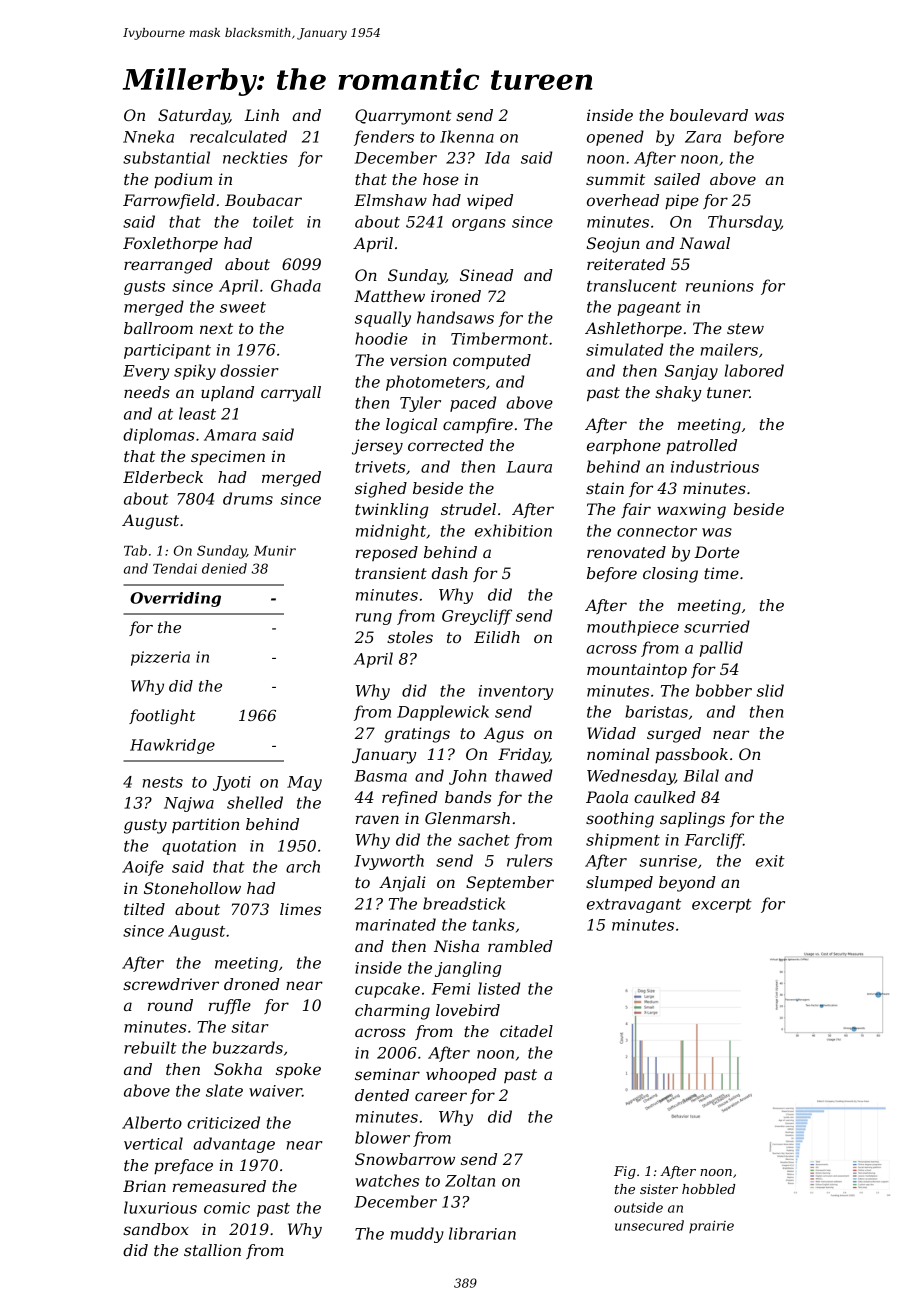 The image size is (908, 1316). Describe the element at coordinates (636, 510) in the image. I see `fair` at that location.
